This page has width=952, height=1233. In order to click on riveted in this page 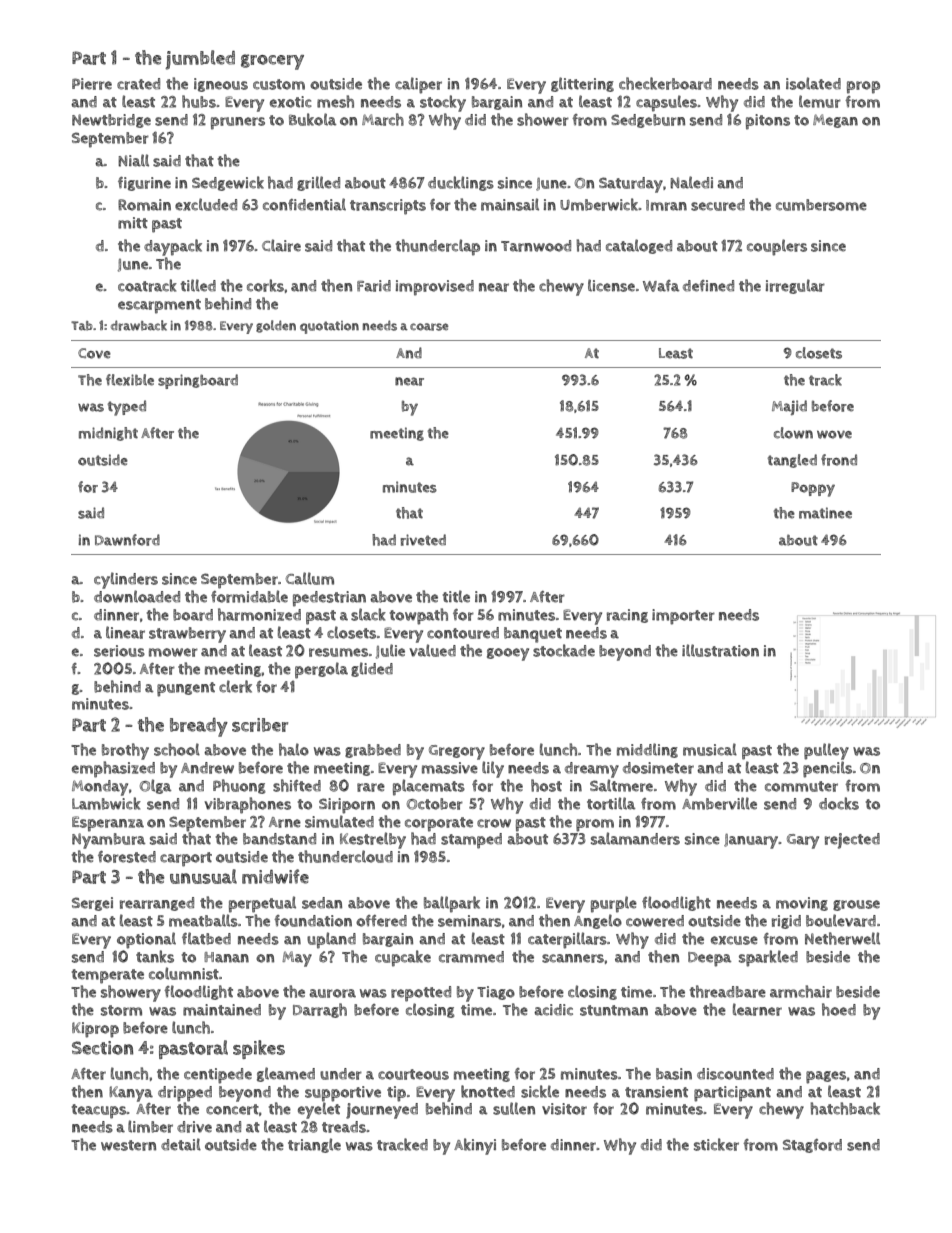, I will do `click(423, 540)`.
